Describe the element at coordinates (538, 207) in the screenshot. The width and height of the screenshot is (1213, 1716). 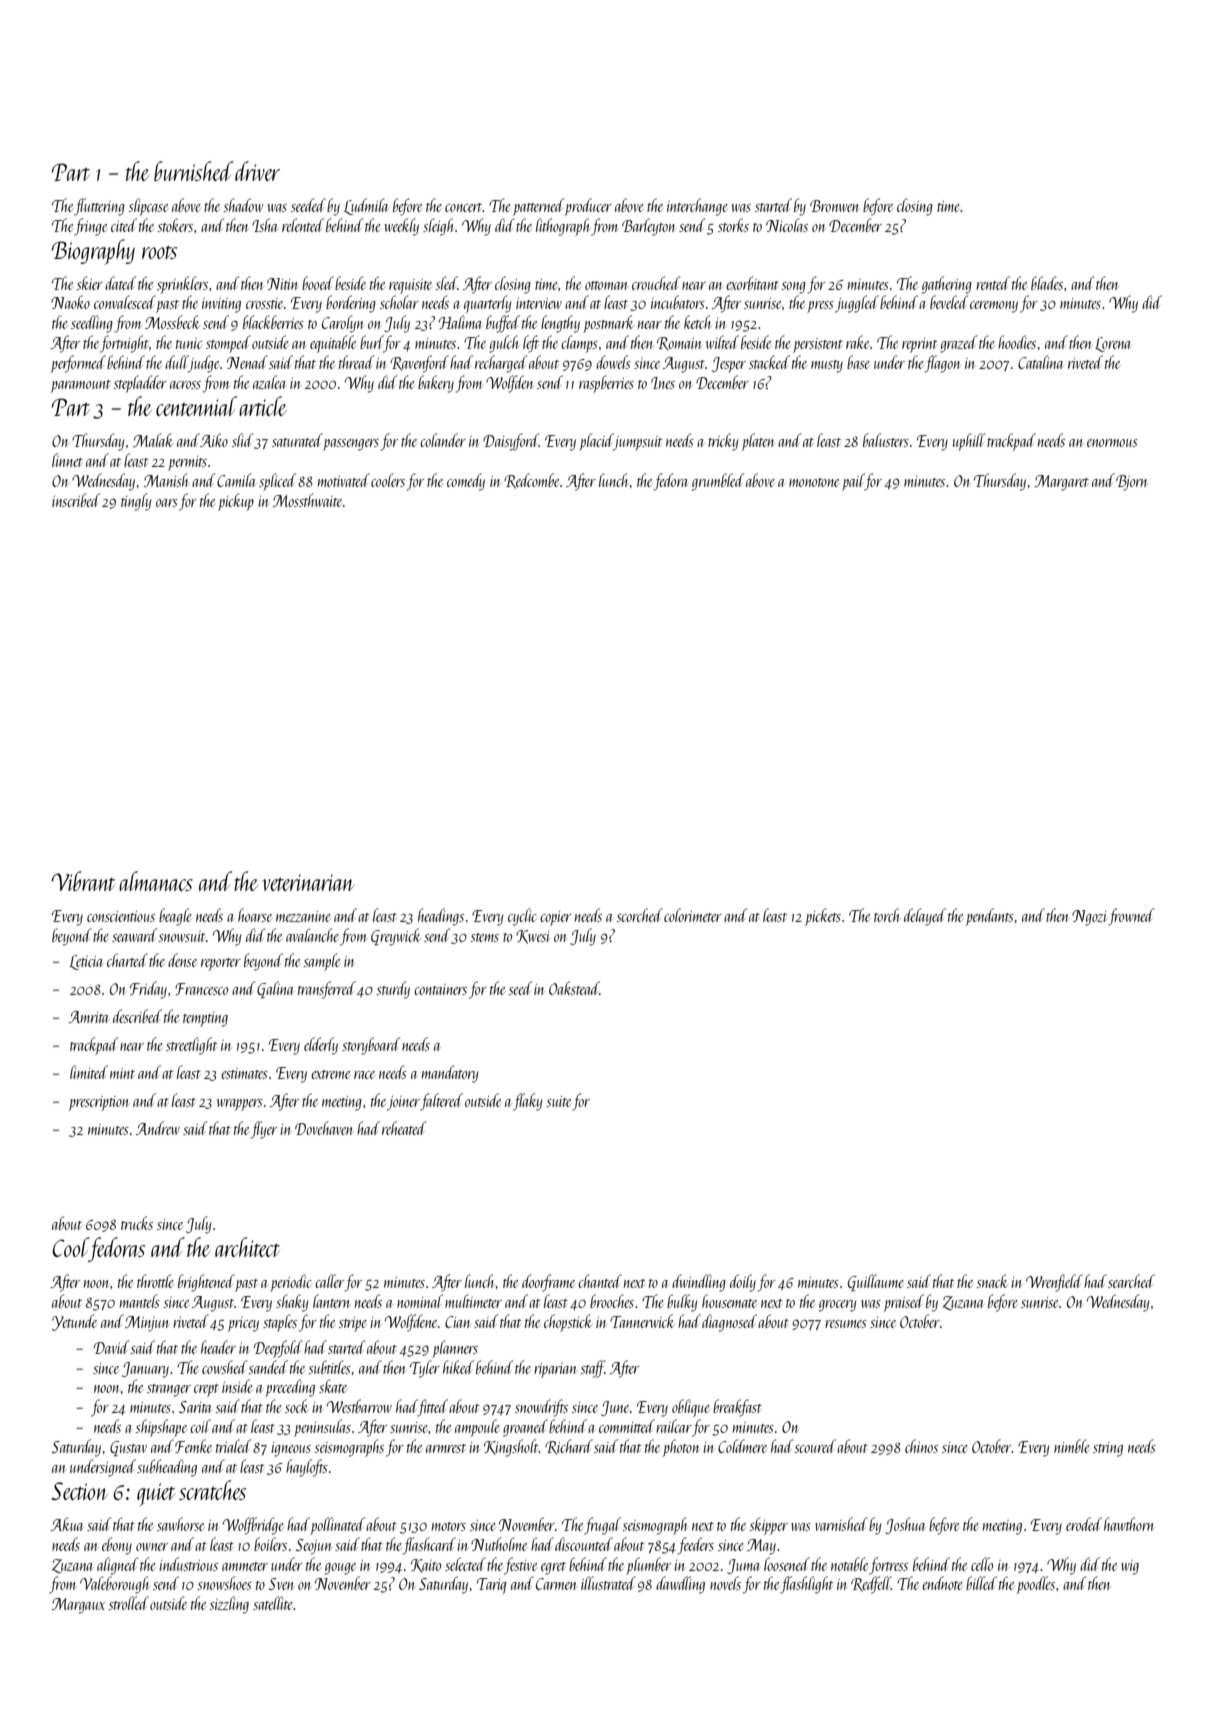
I see `patterned` at that location.
